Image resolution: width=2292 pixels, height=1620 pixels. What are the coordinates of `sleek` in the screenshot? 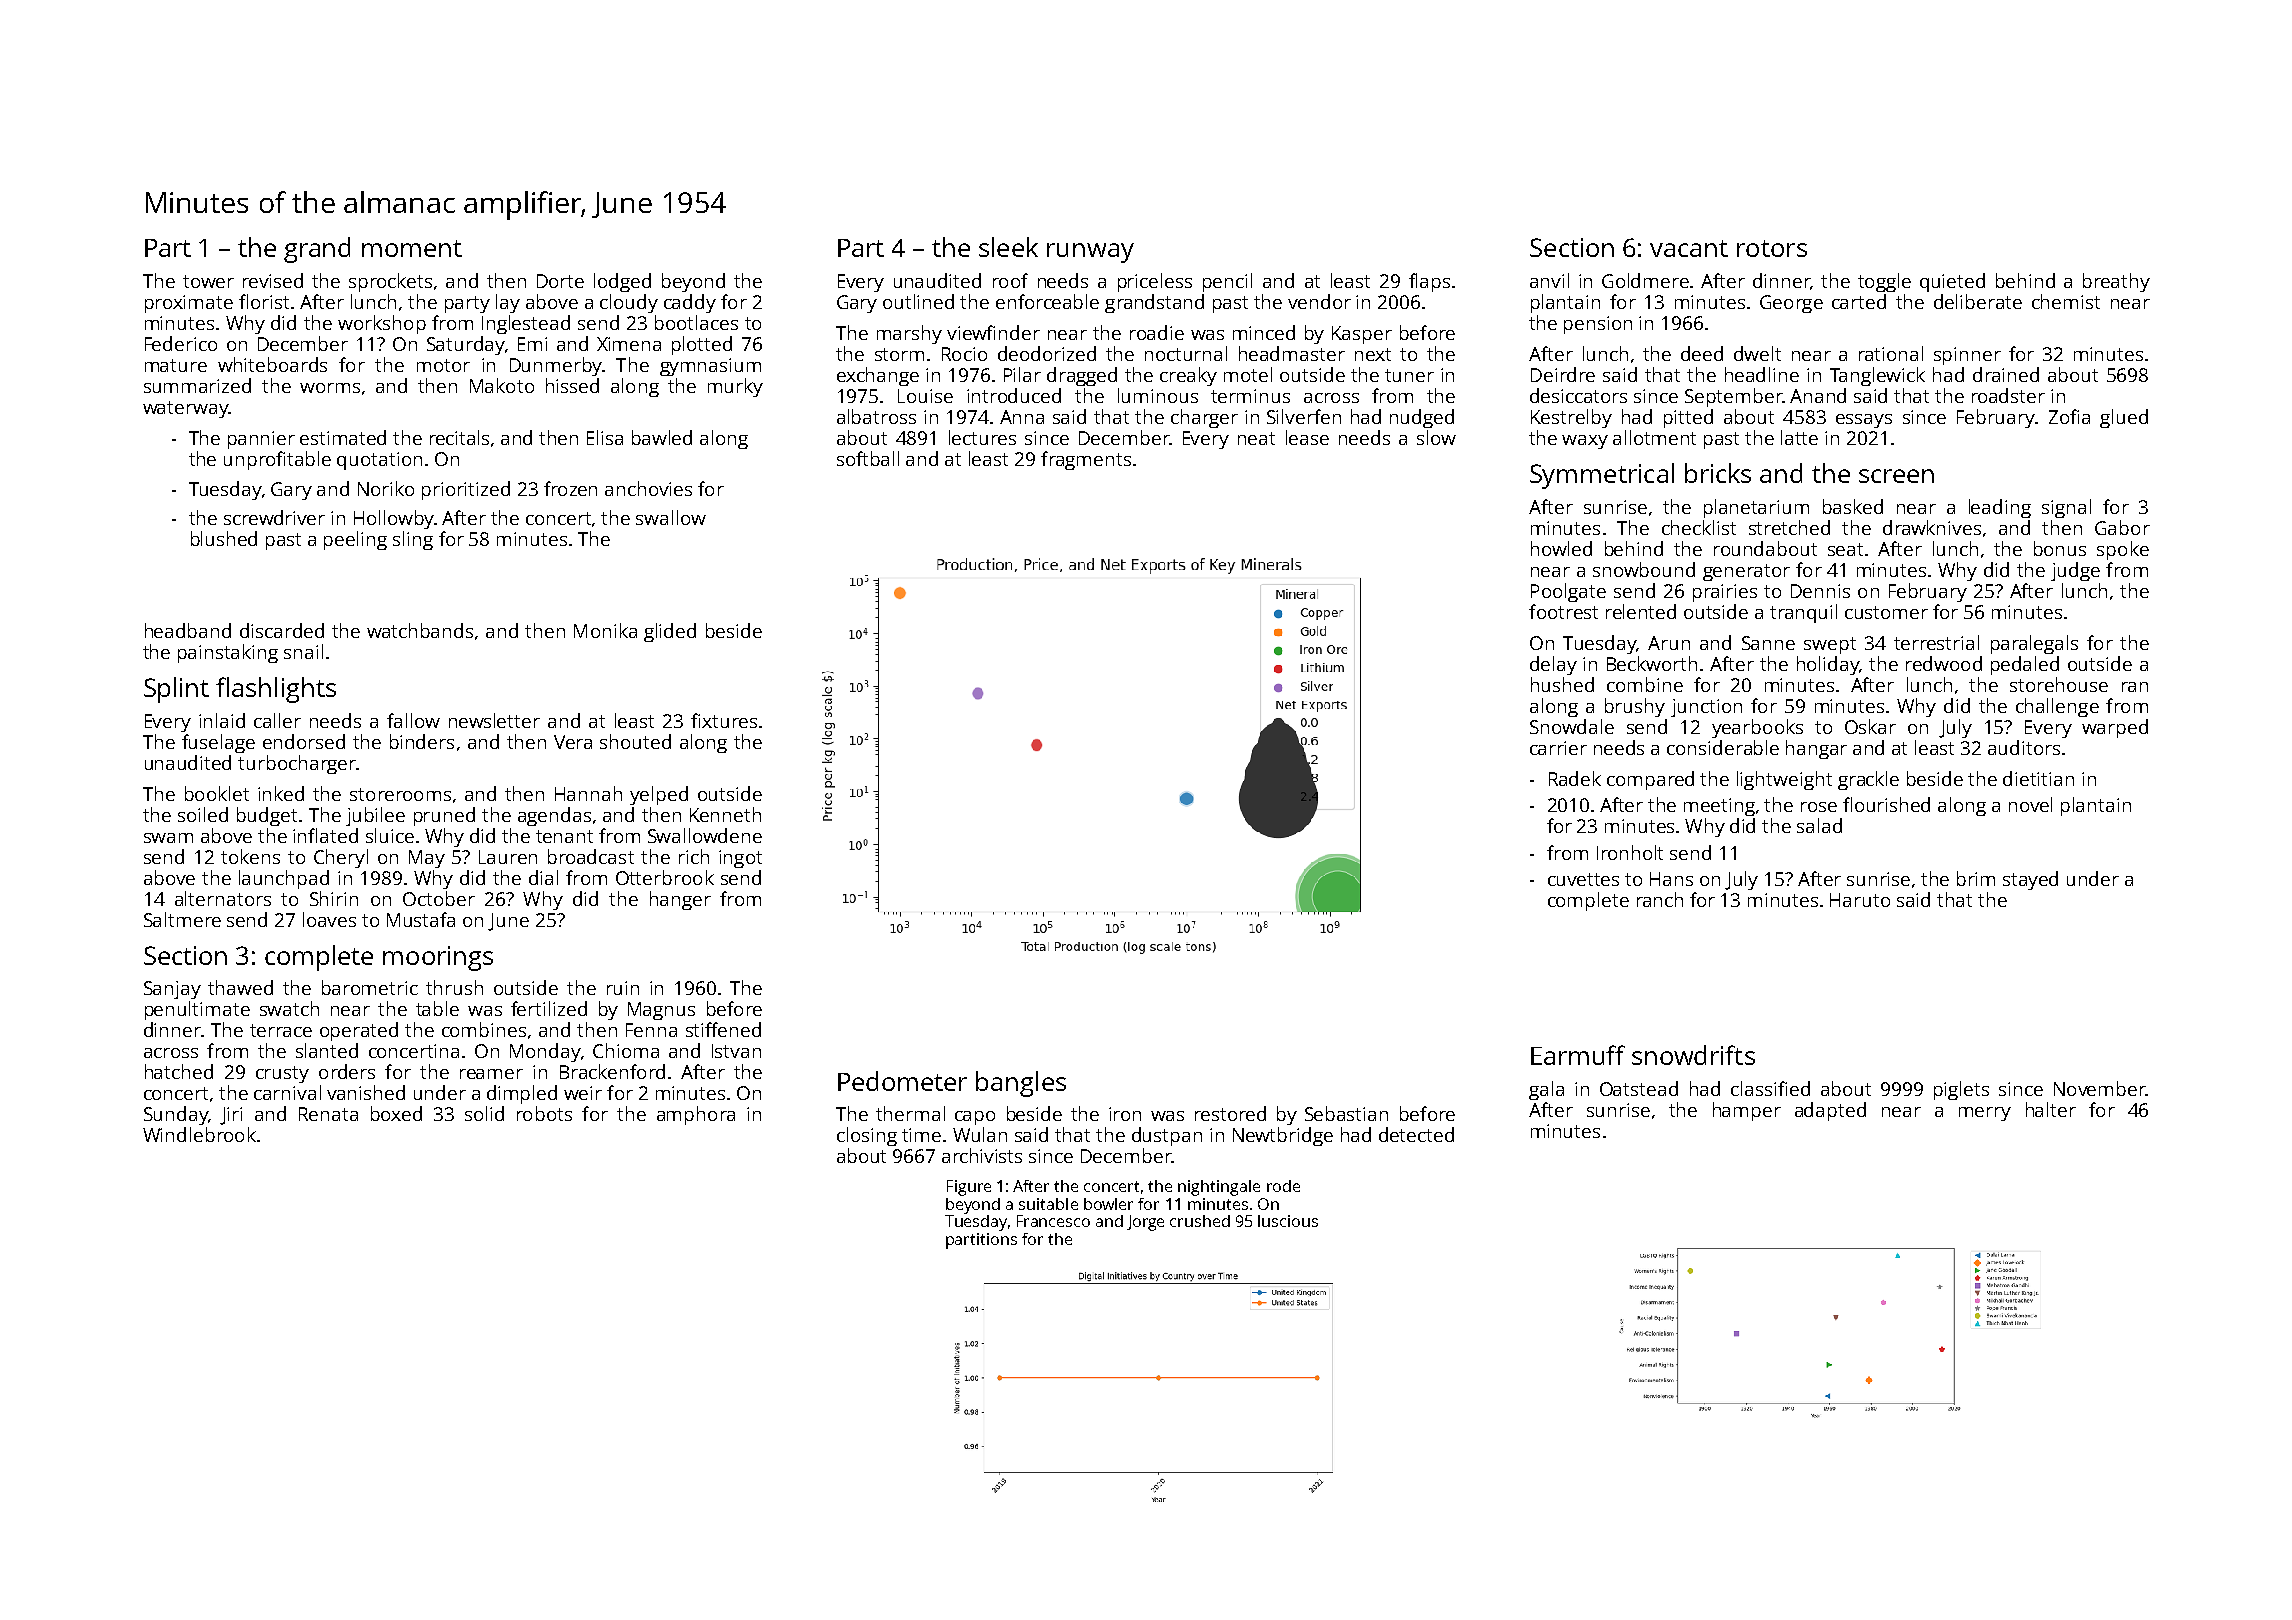 It's located at (1008, 247).
